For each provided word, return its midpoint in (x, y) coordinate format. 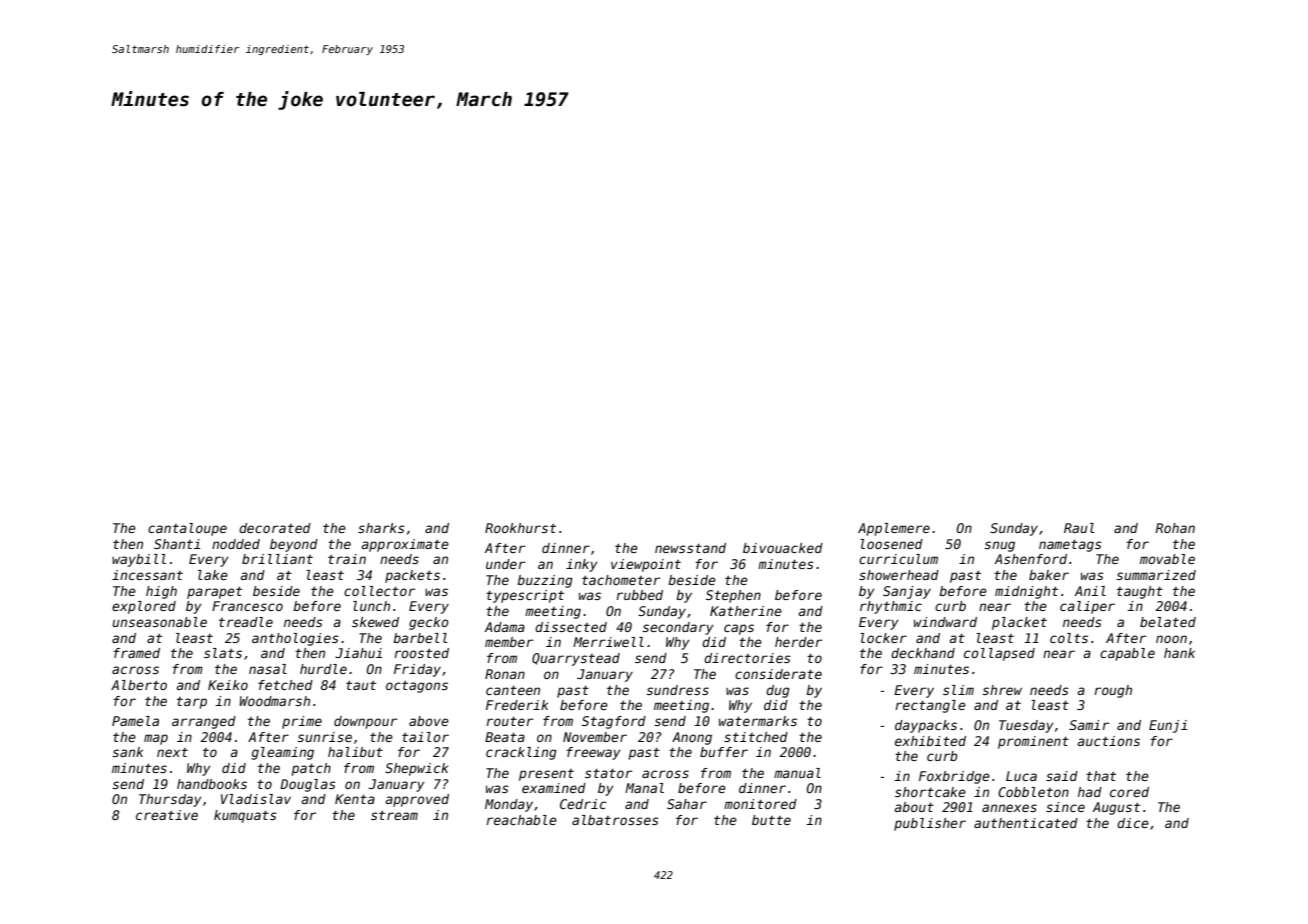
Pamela (135, 721)
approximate (405, 545)
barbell (420, 638)
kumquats (245, 816)
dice (1133, 823)
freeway (594, 753)
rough (1113, 691)
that (1101, 776)
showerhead (899, 575)
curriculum (898, 559)
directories (747, 658)
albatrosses (615, 820)
